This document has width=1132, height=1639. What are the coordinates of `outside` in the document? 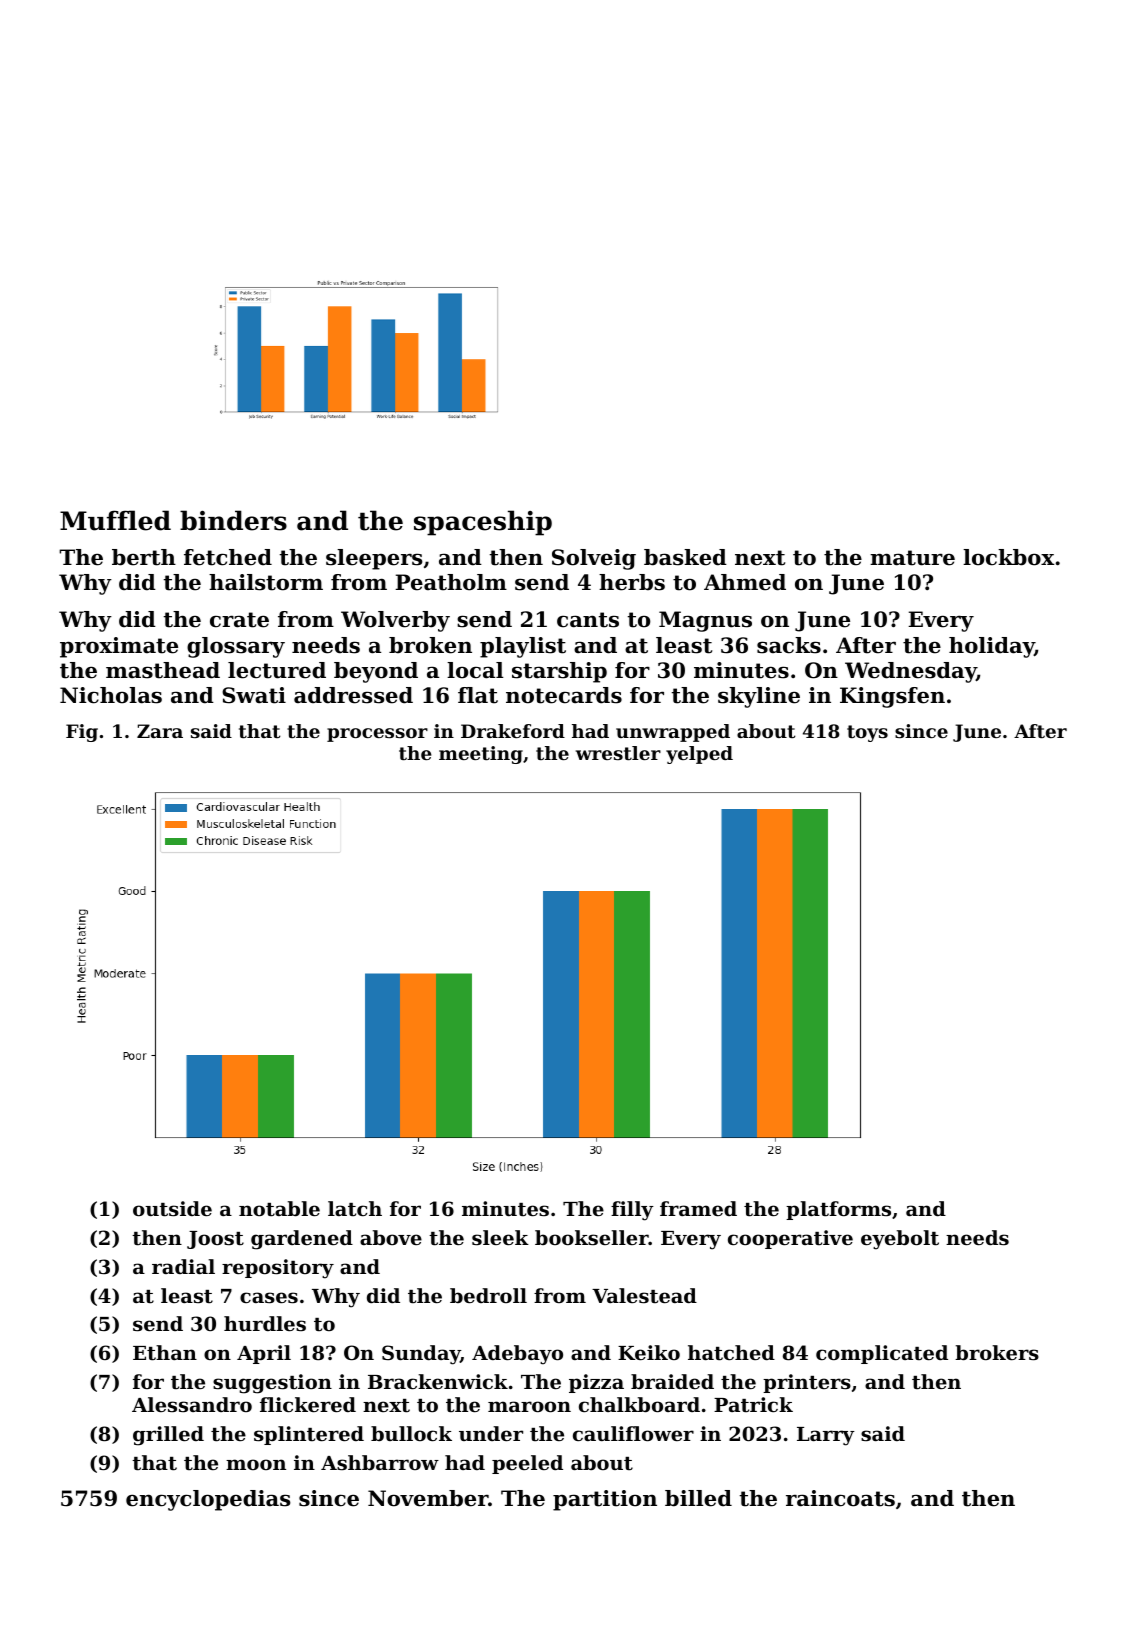 It's located at (172, 1209).
